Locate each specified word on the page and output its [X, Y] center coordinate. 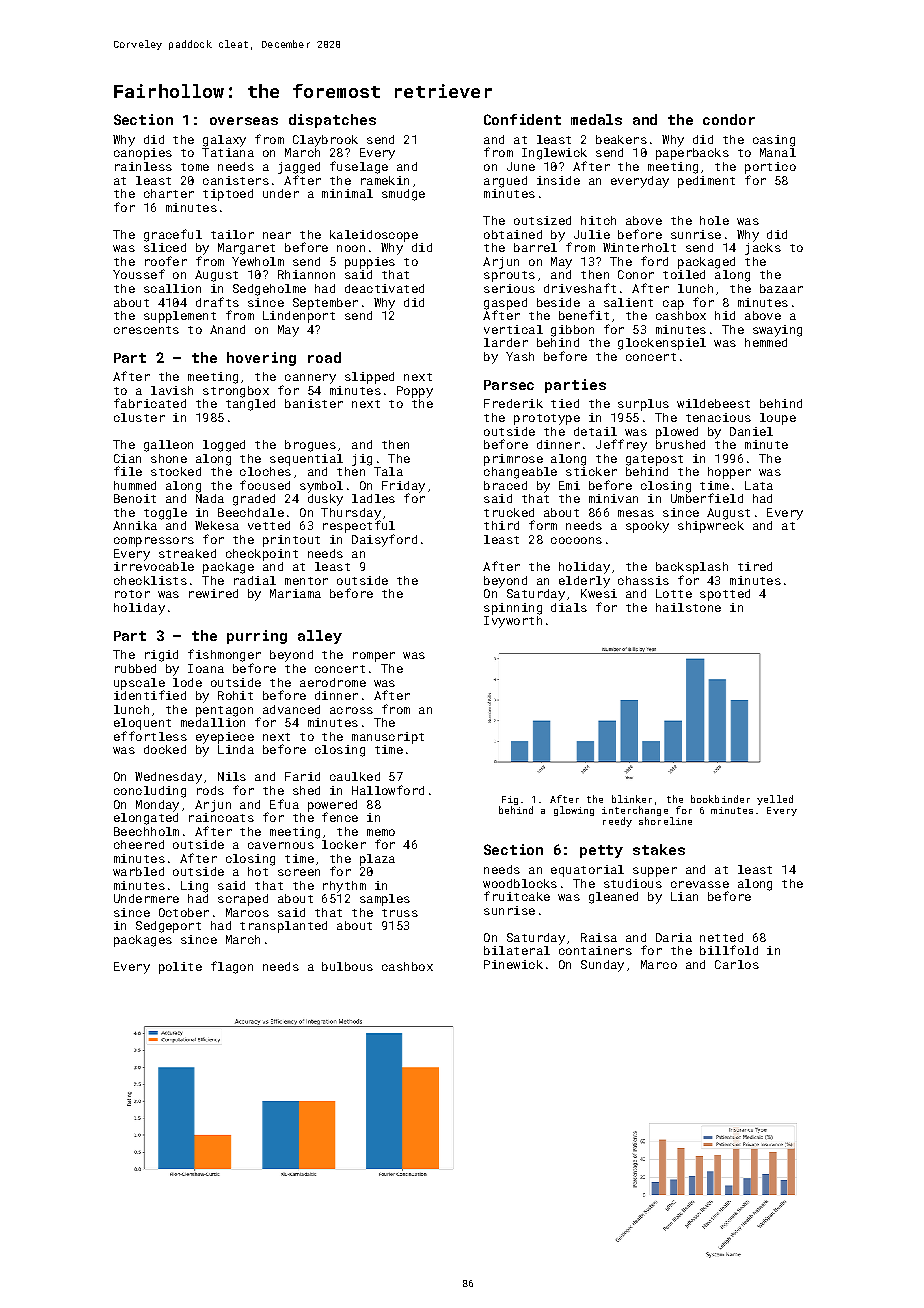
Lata [759, 485]
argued [505, 182]
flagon [232, 967]
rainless [143, 166]
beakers [621, 139]
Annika [135, 525]
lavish [172, 390]
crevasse [700, 884]
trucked [509, 512]
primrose [513, 460]
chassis [643, 580]
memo [381, 832]
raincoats [221, 817]
